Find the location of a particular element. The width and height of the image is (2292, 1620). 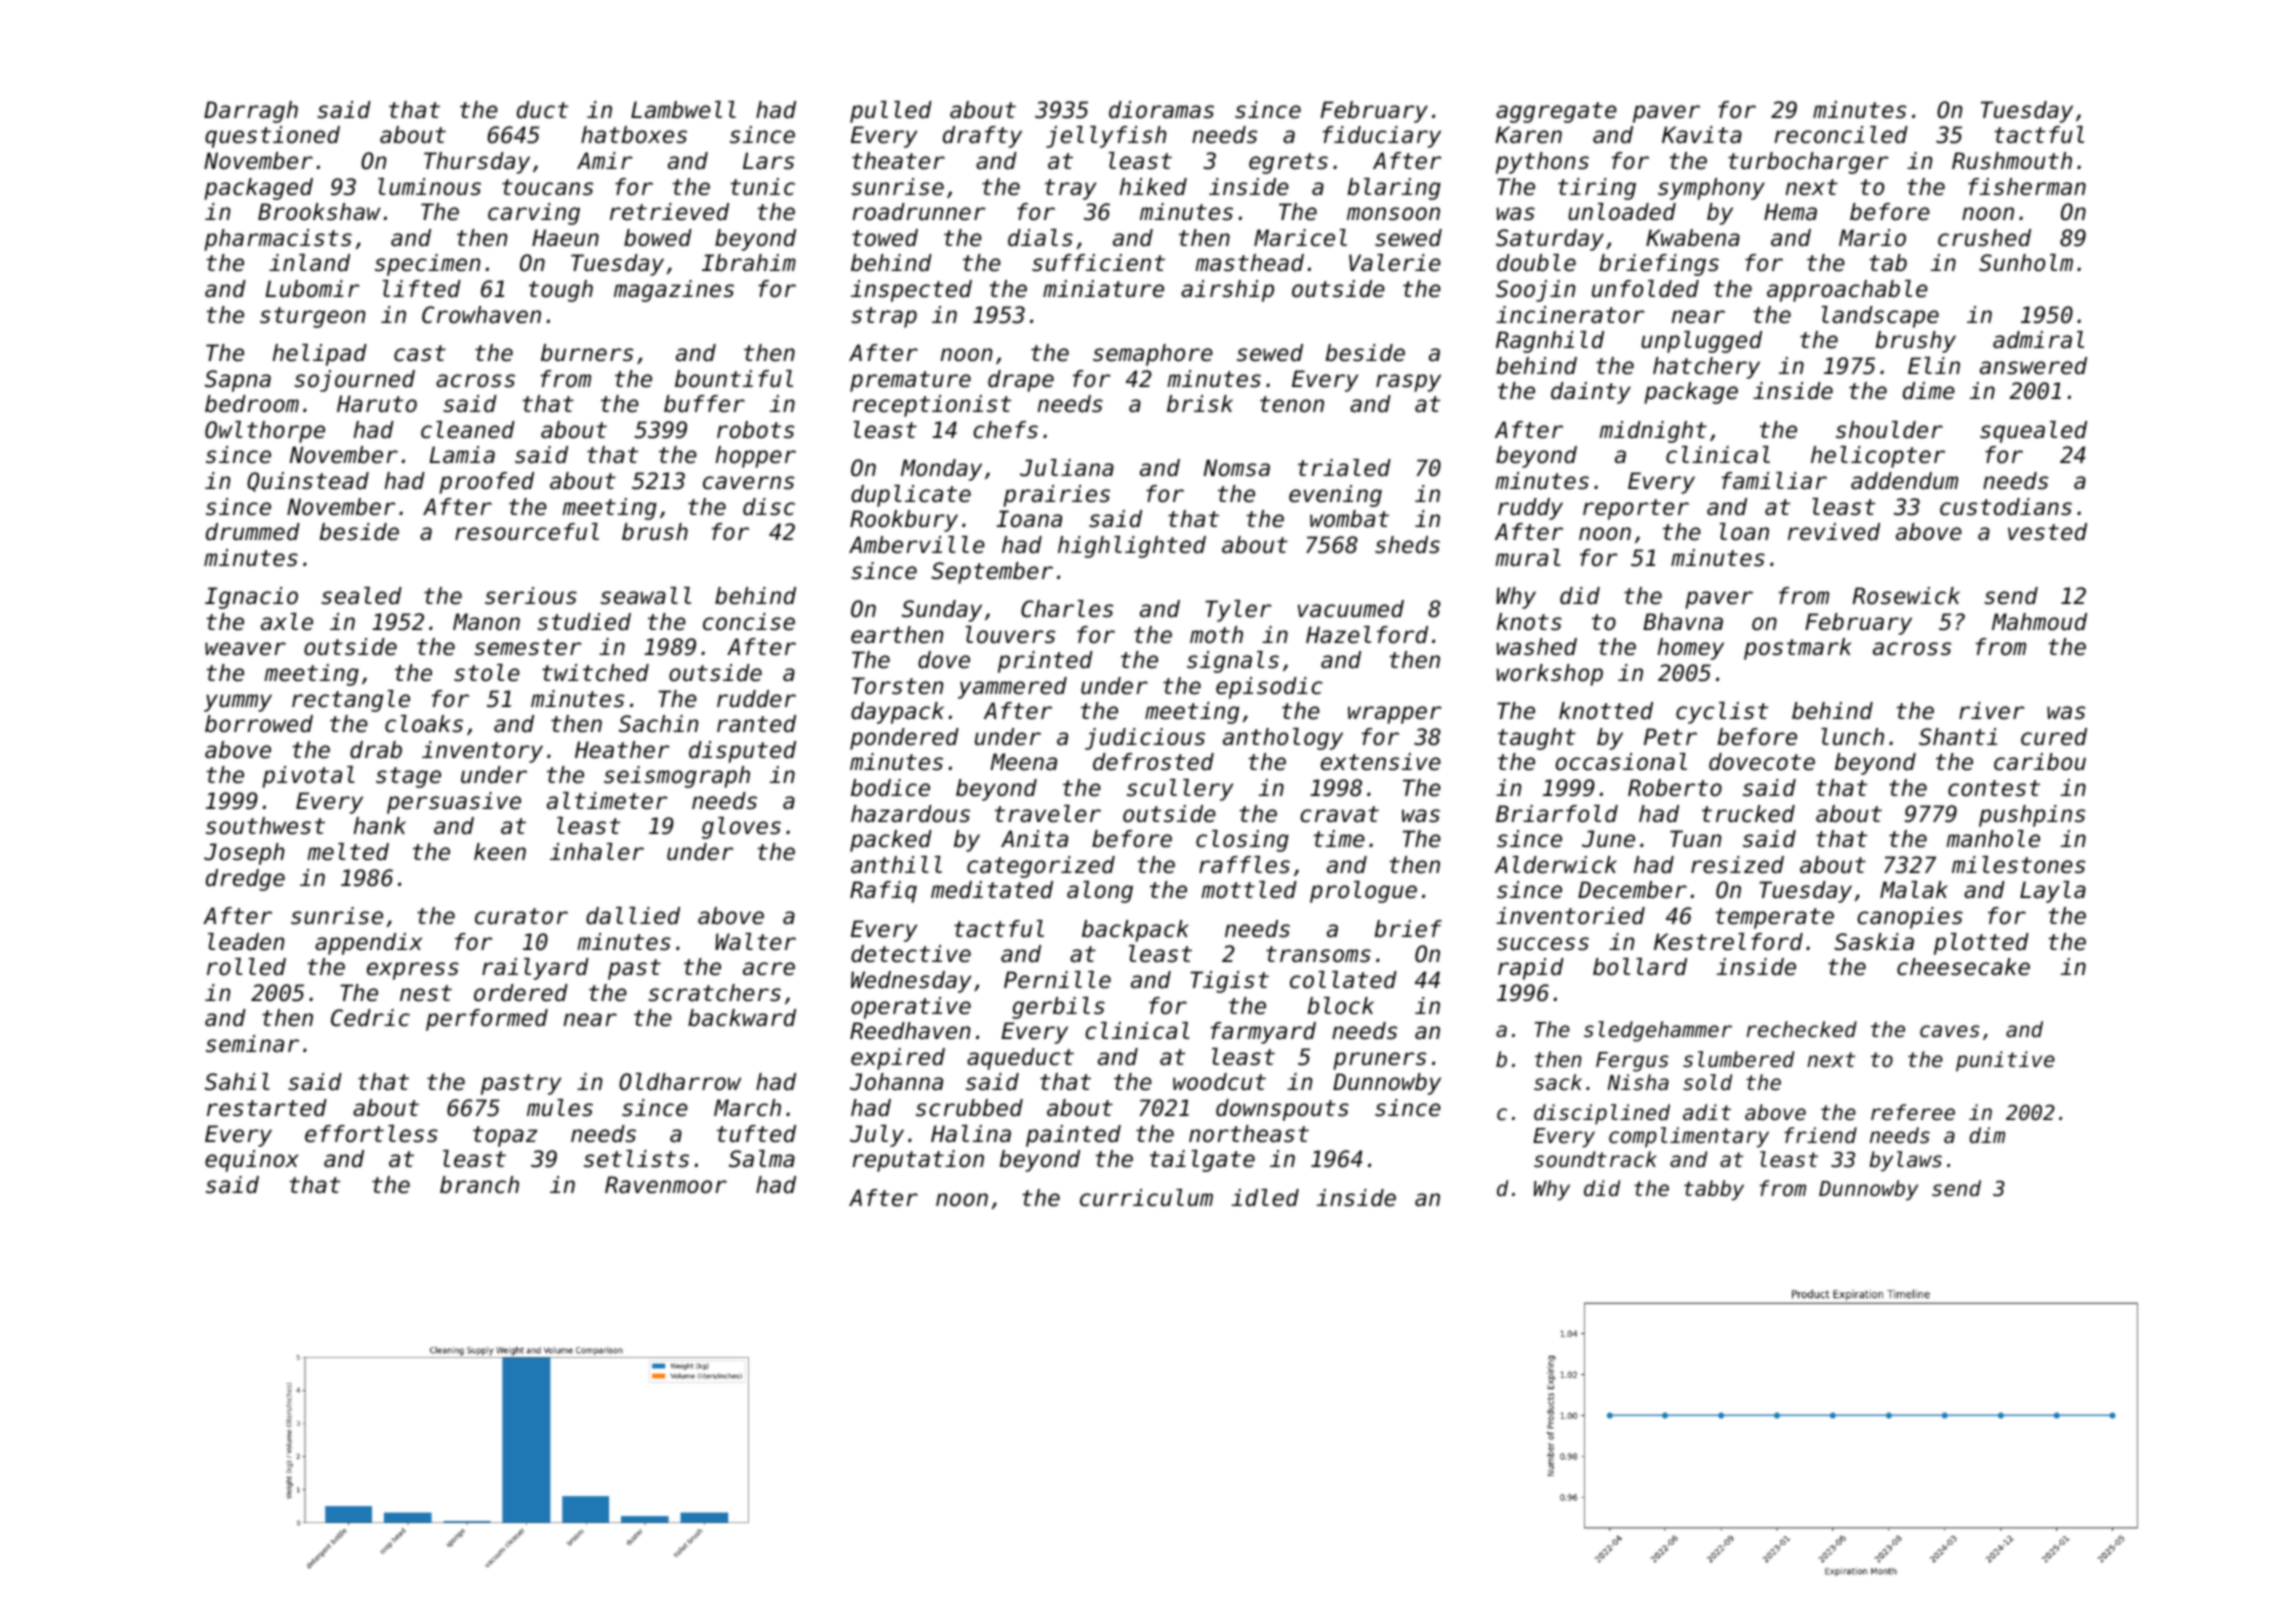

pulled is located at coordinates (891, 112).
